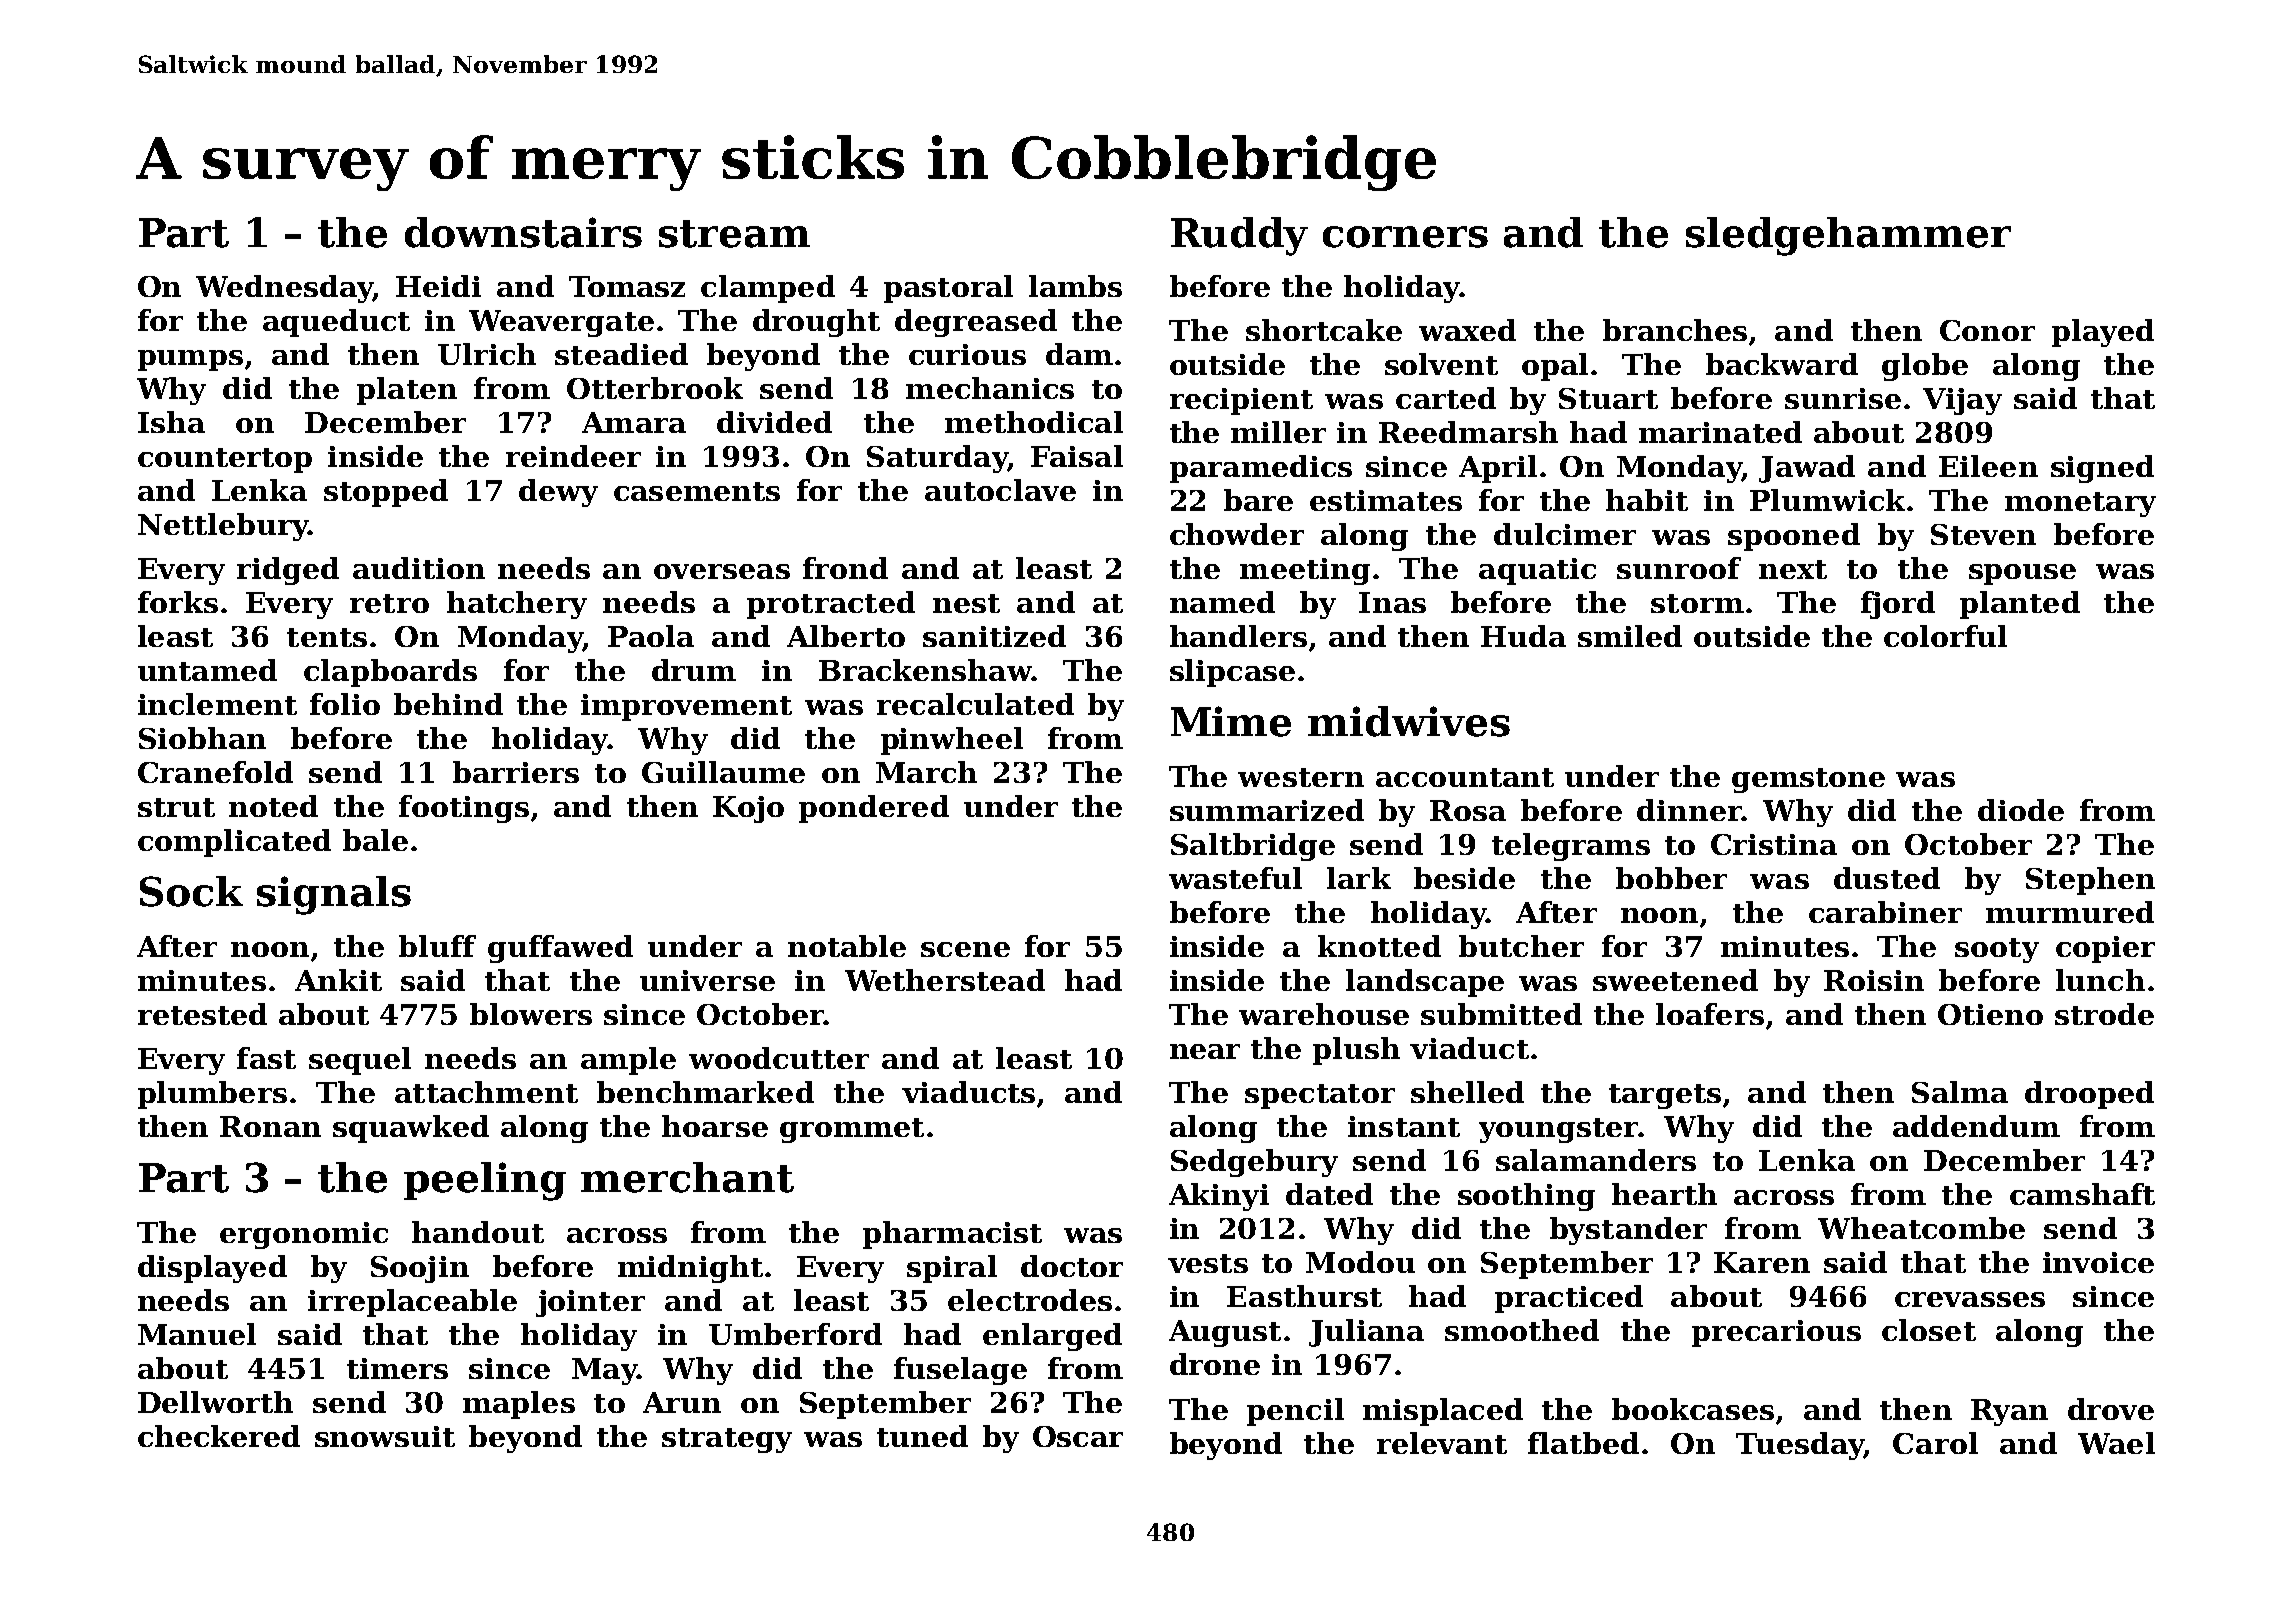  What do you see at coordinates (2020, 605) in the screenshot?
I see `planted` at bounding box center [2020, 605].
